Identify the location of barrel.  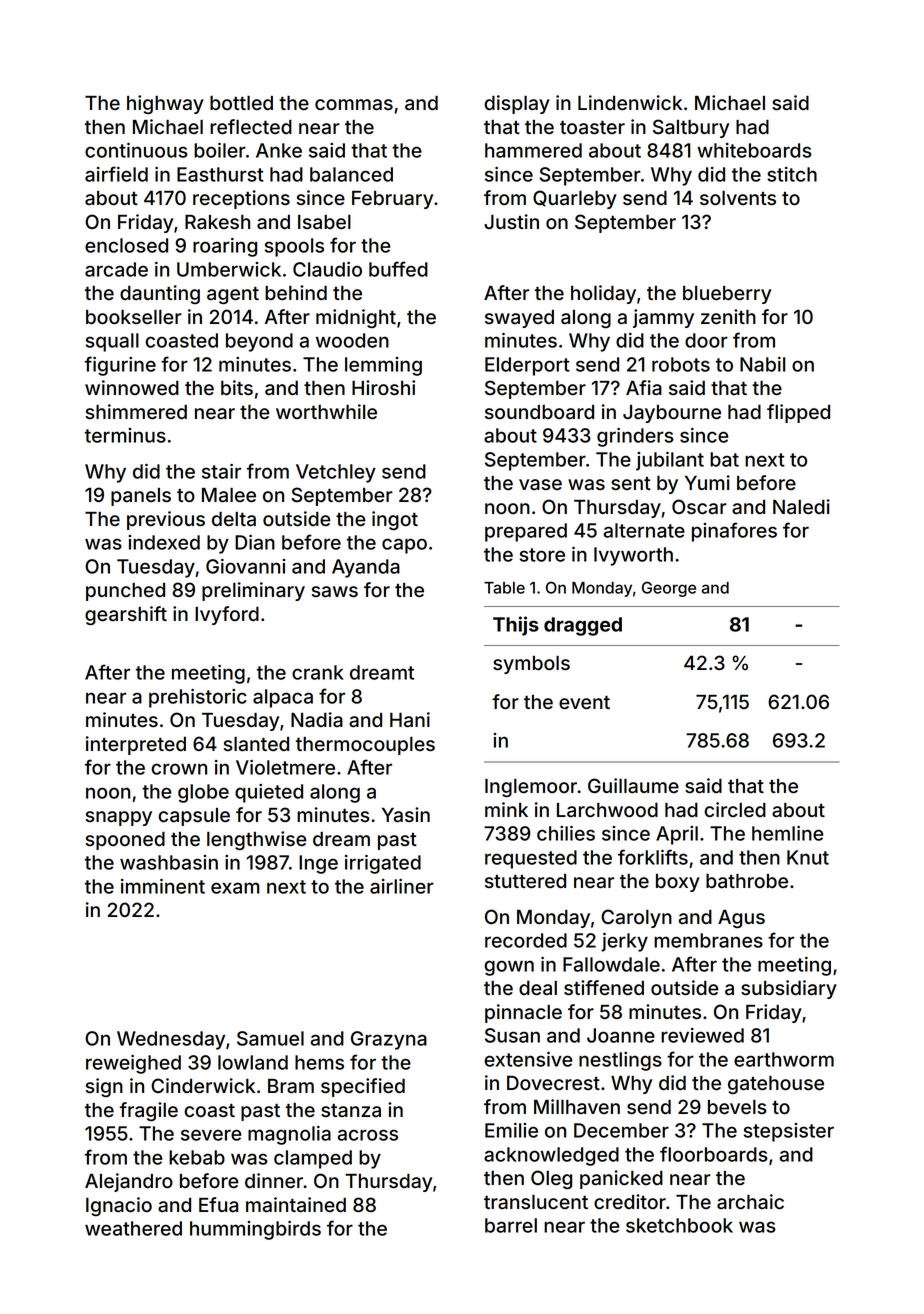
(511, 1225).
